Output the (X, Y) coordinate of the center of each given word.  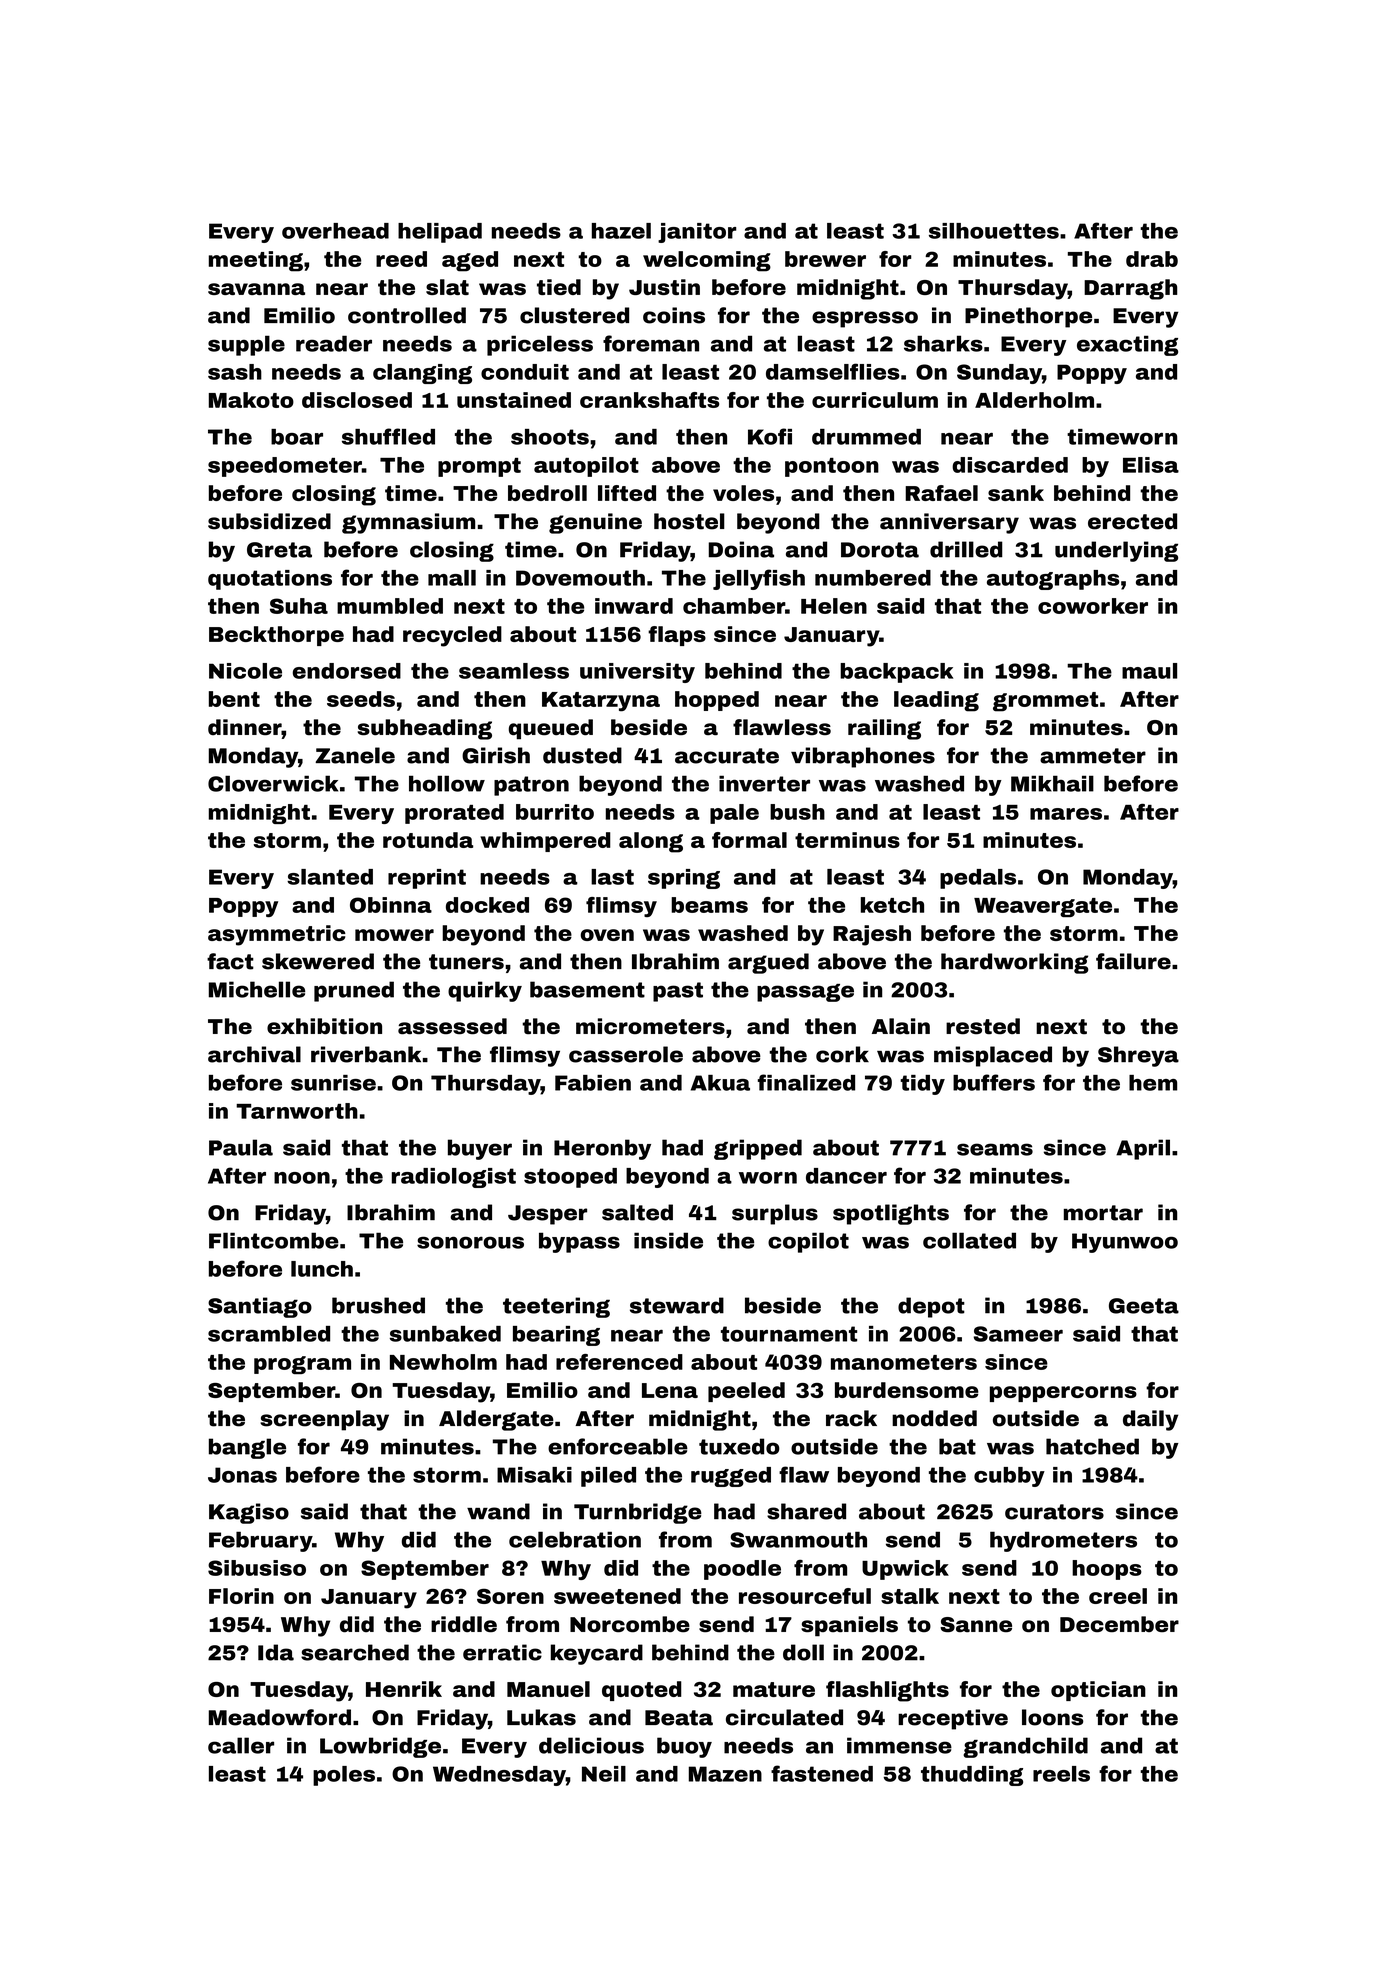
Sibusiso (257, 1568)
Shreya (1138, 1056)
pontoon (832, 467)
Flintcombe (274, 1240)
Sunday (999, 374)
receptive (953, 1719)
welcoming (707, 261)
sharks (943, 343)
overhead (335, 231)
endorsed (347, 671)
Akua (720, 1083)
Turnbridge (638, 1513)
